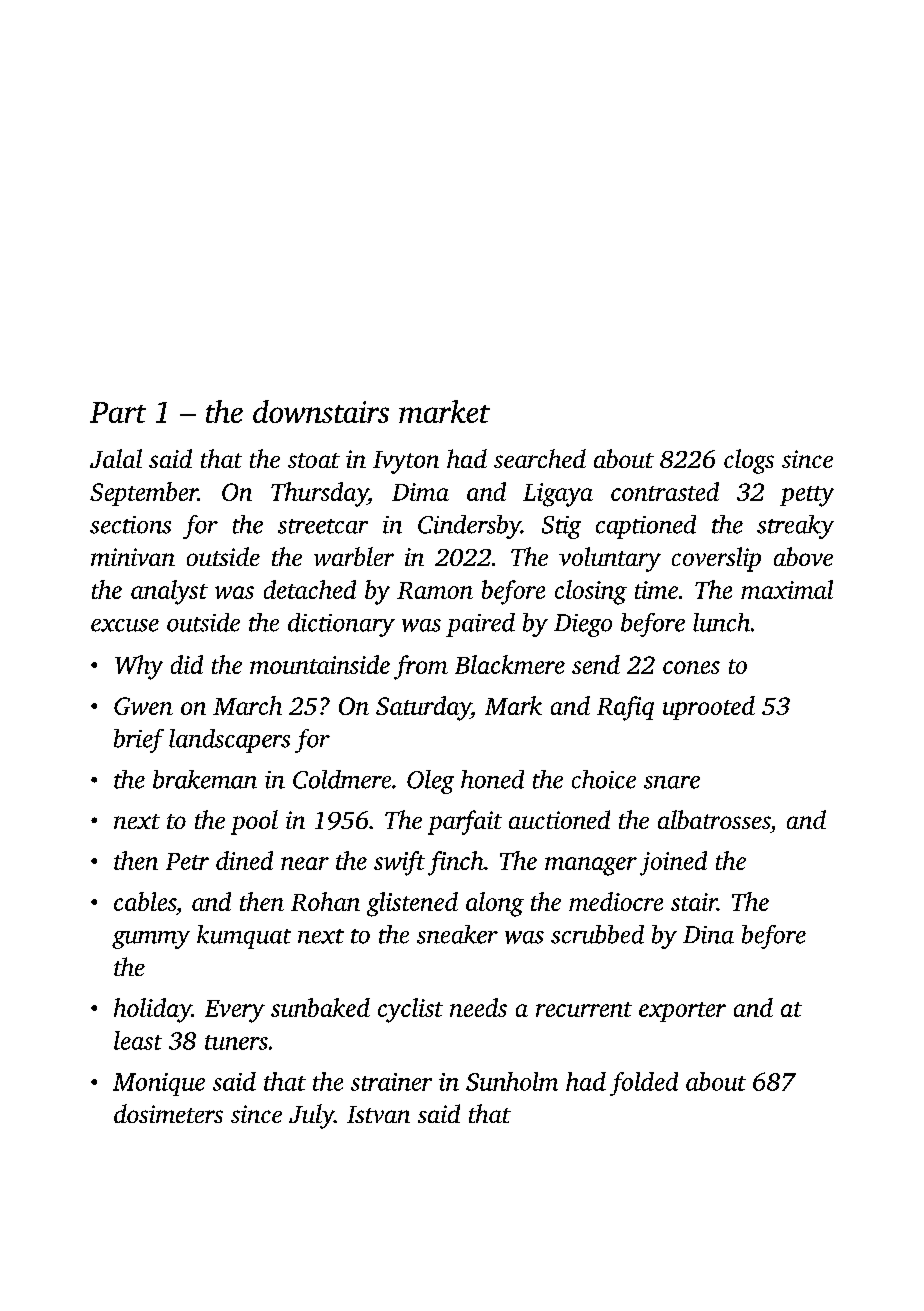 This page has width=924, height=1311. I want to click on clogs, so click(749, 461).
